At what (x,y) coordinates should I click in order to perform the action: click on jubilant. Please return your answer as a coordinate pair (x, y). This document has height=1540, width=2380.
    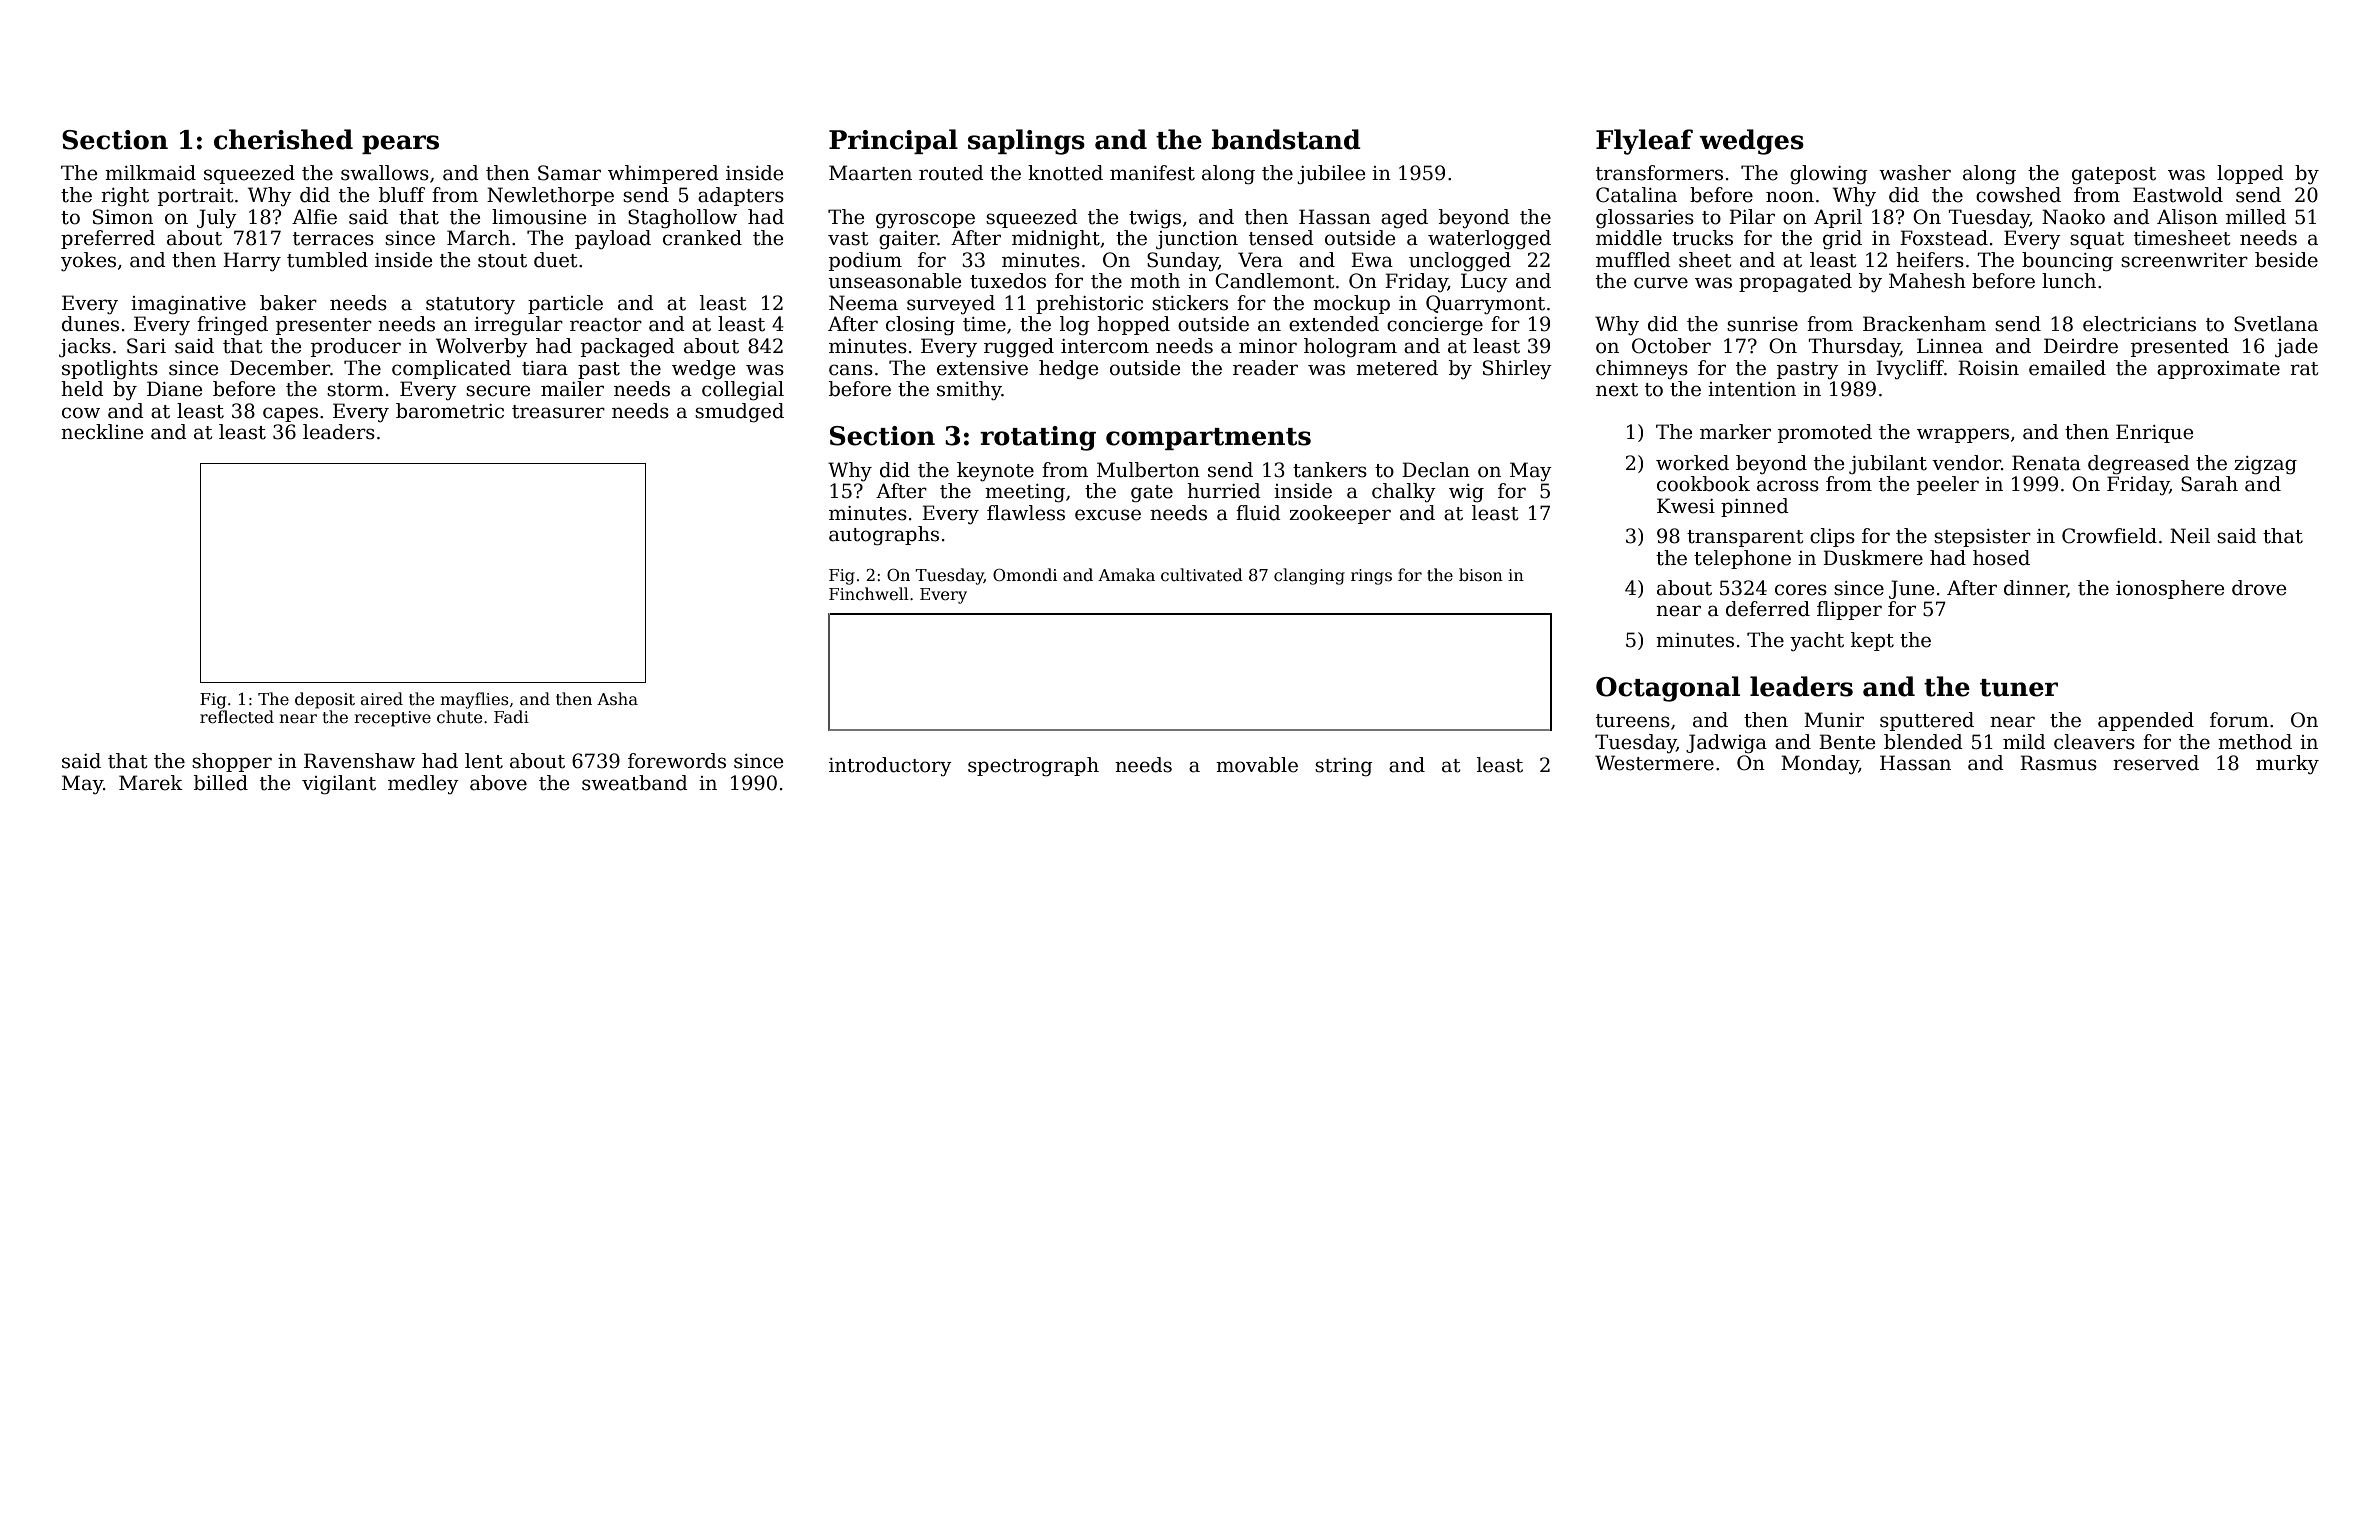
    Looking at the image, I should click on (1888, 464).
